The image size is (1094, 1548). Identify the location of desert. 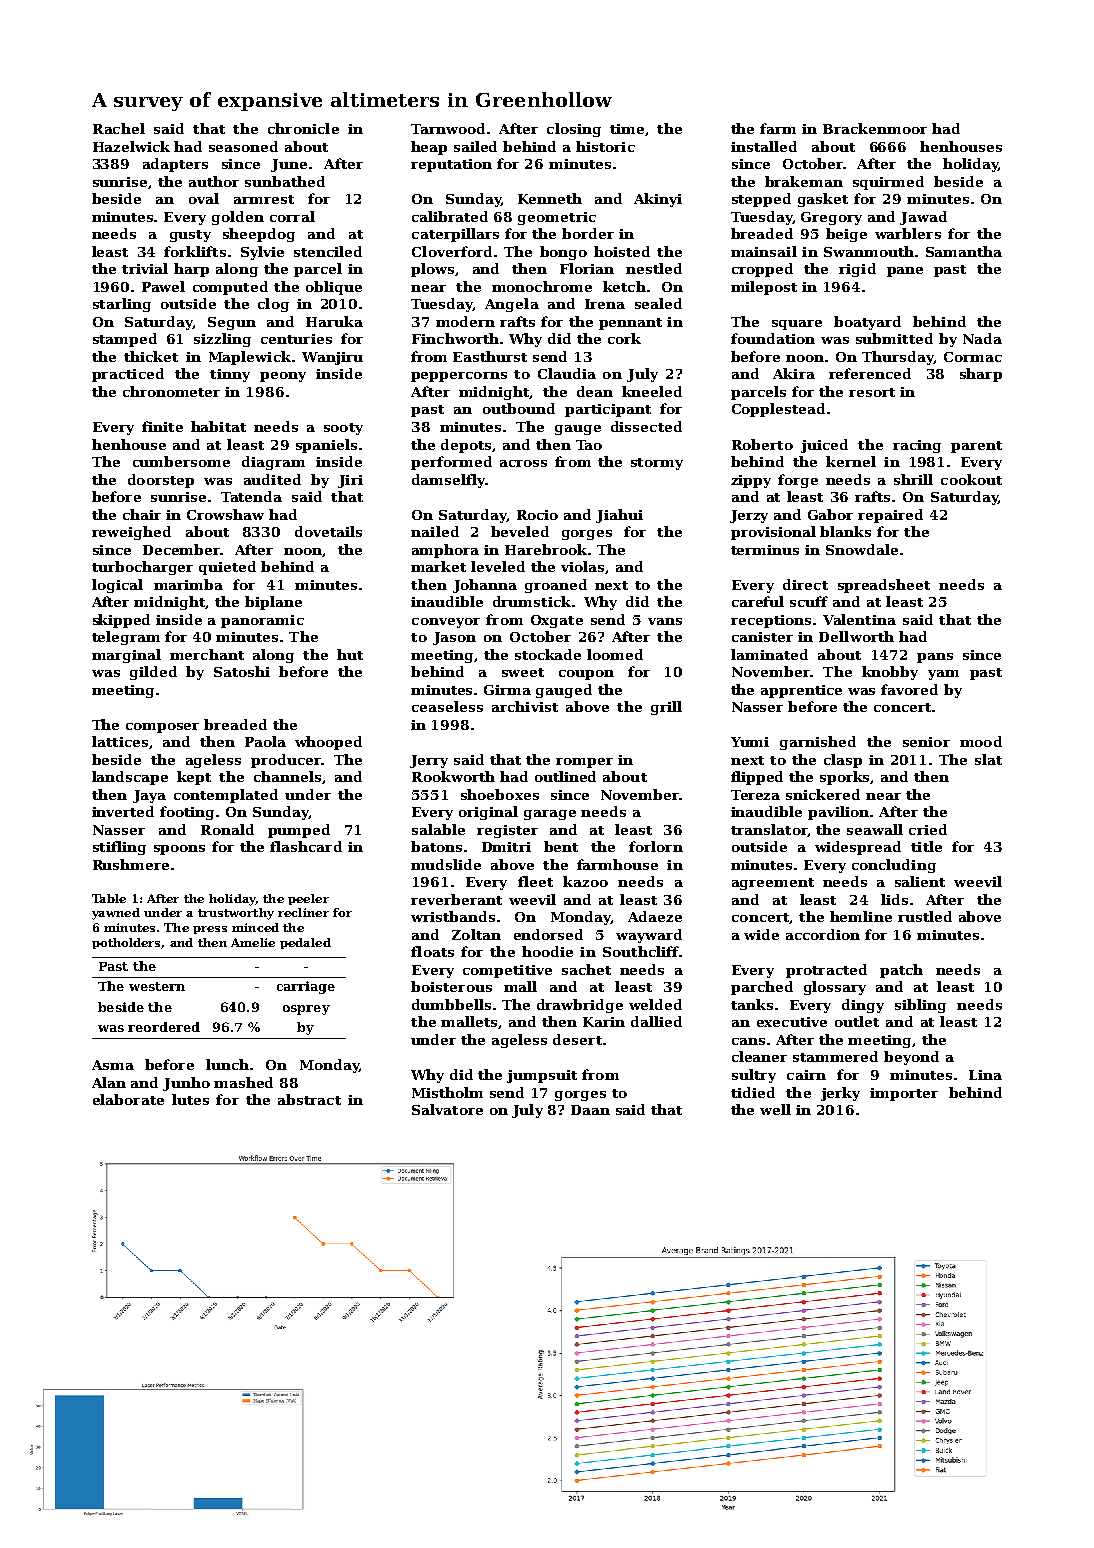
(577, 1039).
